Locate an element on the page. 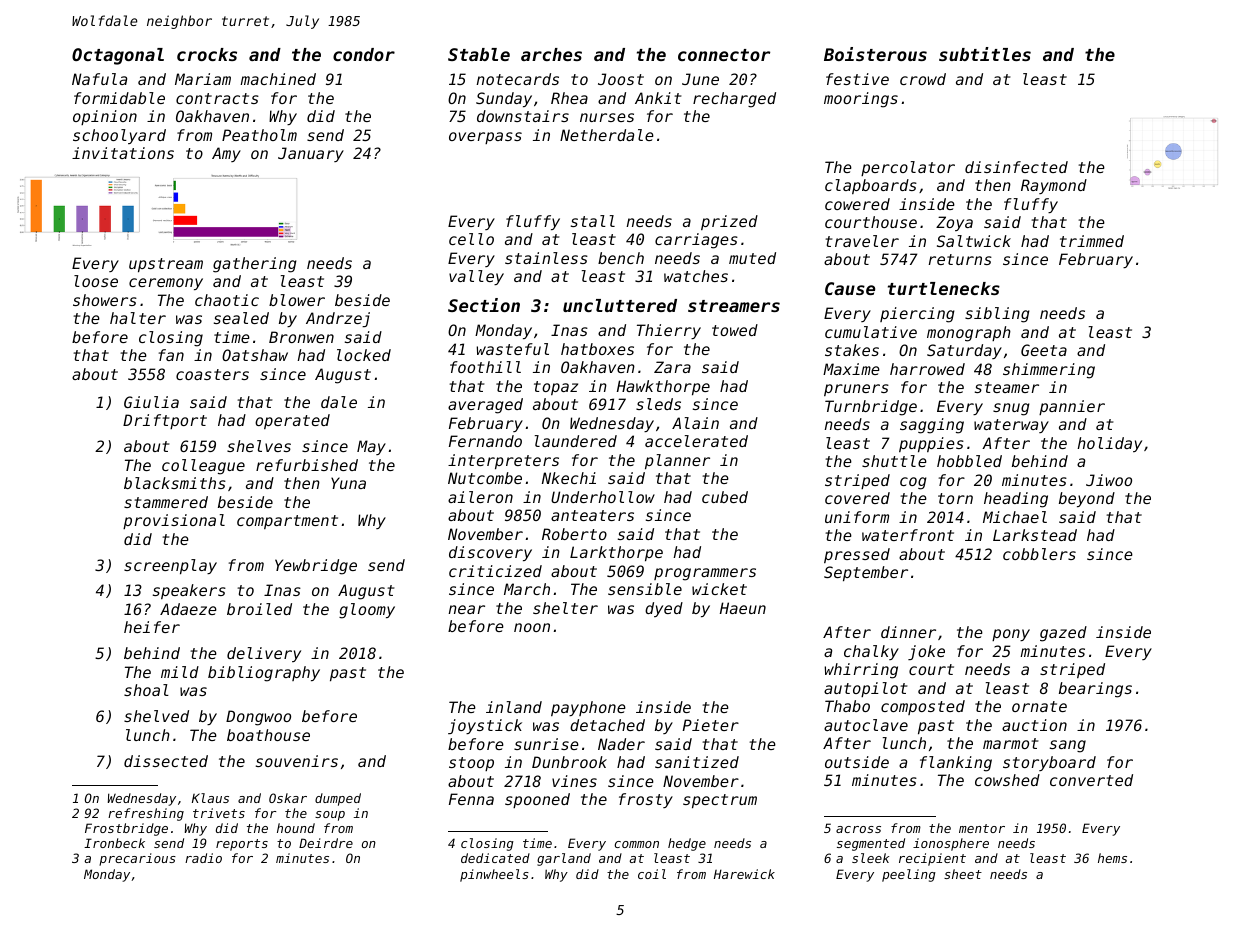  Driftport is located at coordinates (165, 421).
